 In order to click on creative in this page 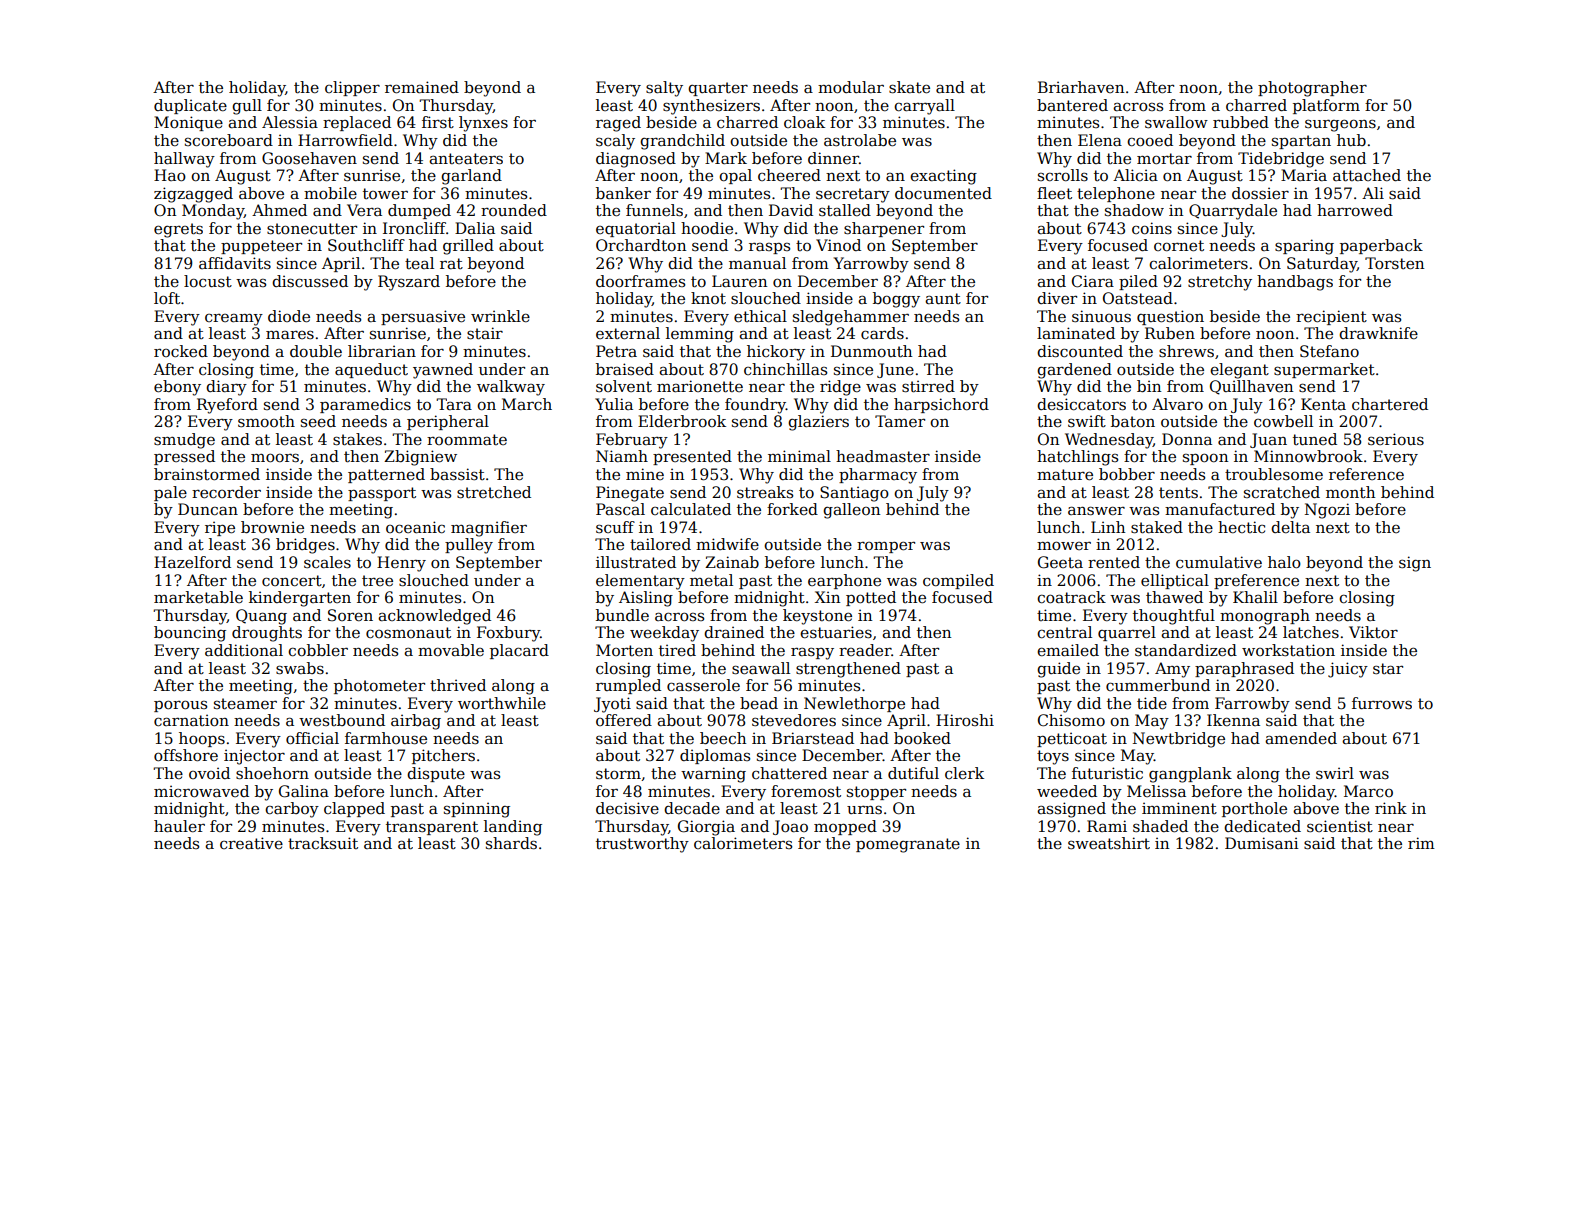, I will do `click(251, 843)`.
